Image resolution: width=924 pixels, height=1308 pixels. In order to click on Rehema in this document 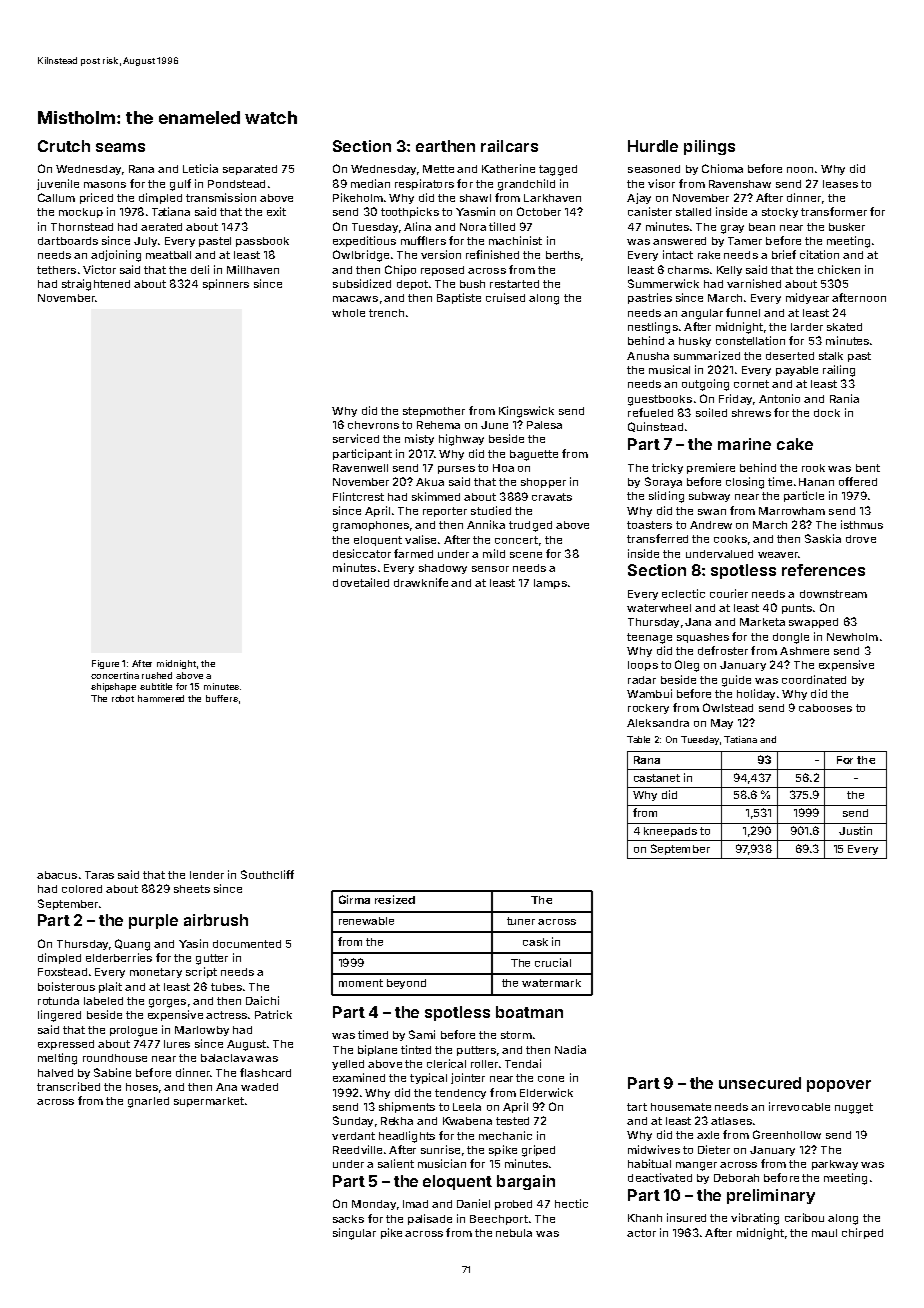, I will do `click(438, 425)`.
